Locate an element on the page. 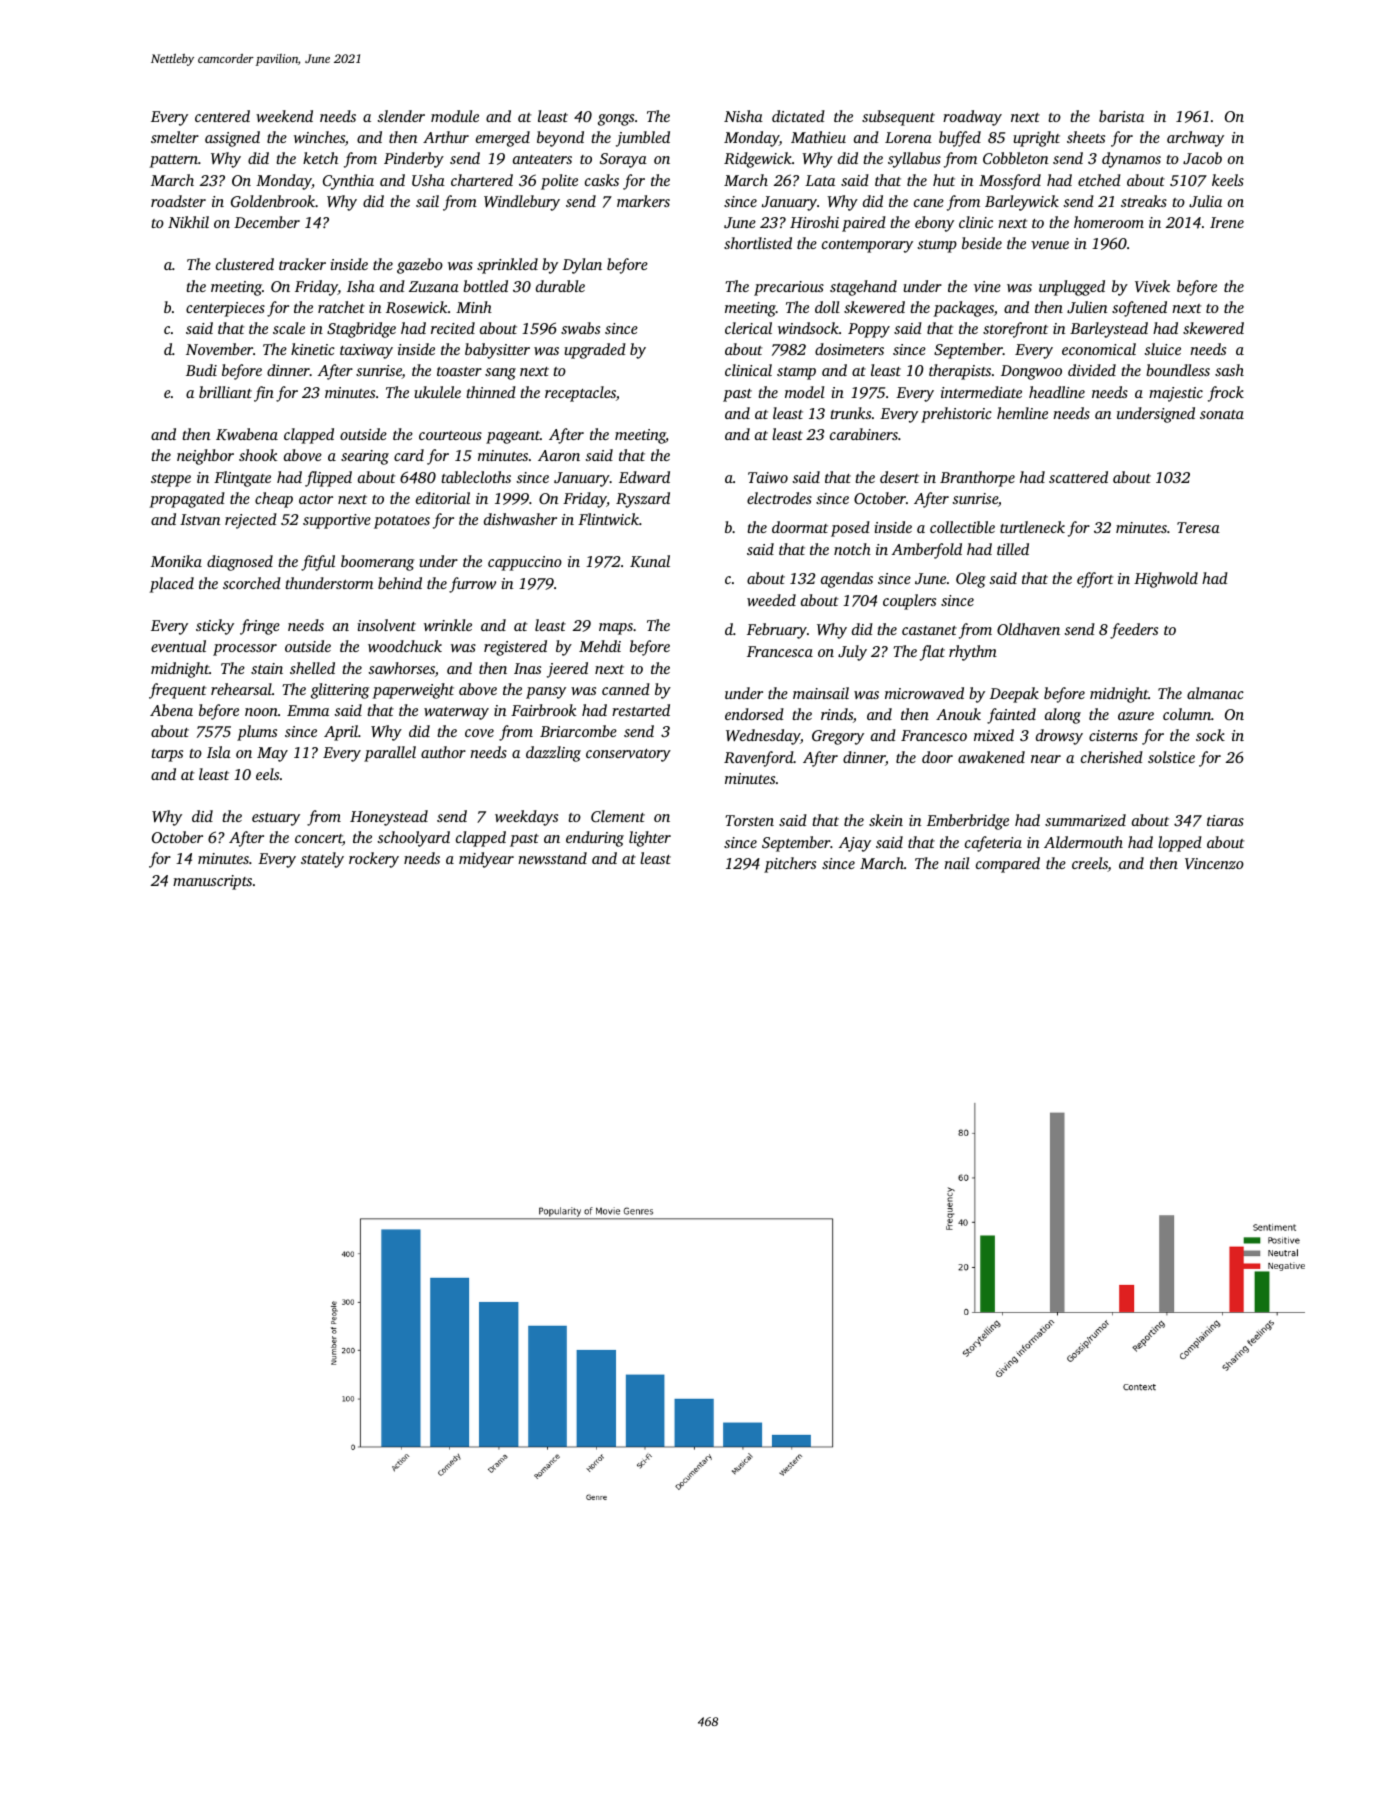  Oldhaven is located at coordinates (1028, 629).
